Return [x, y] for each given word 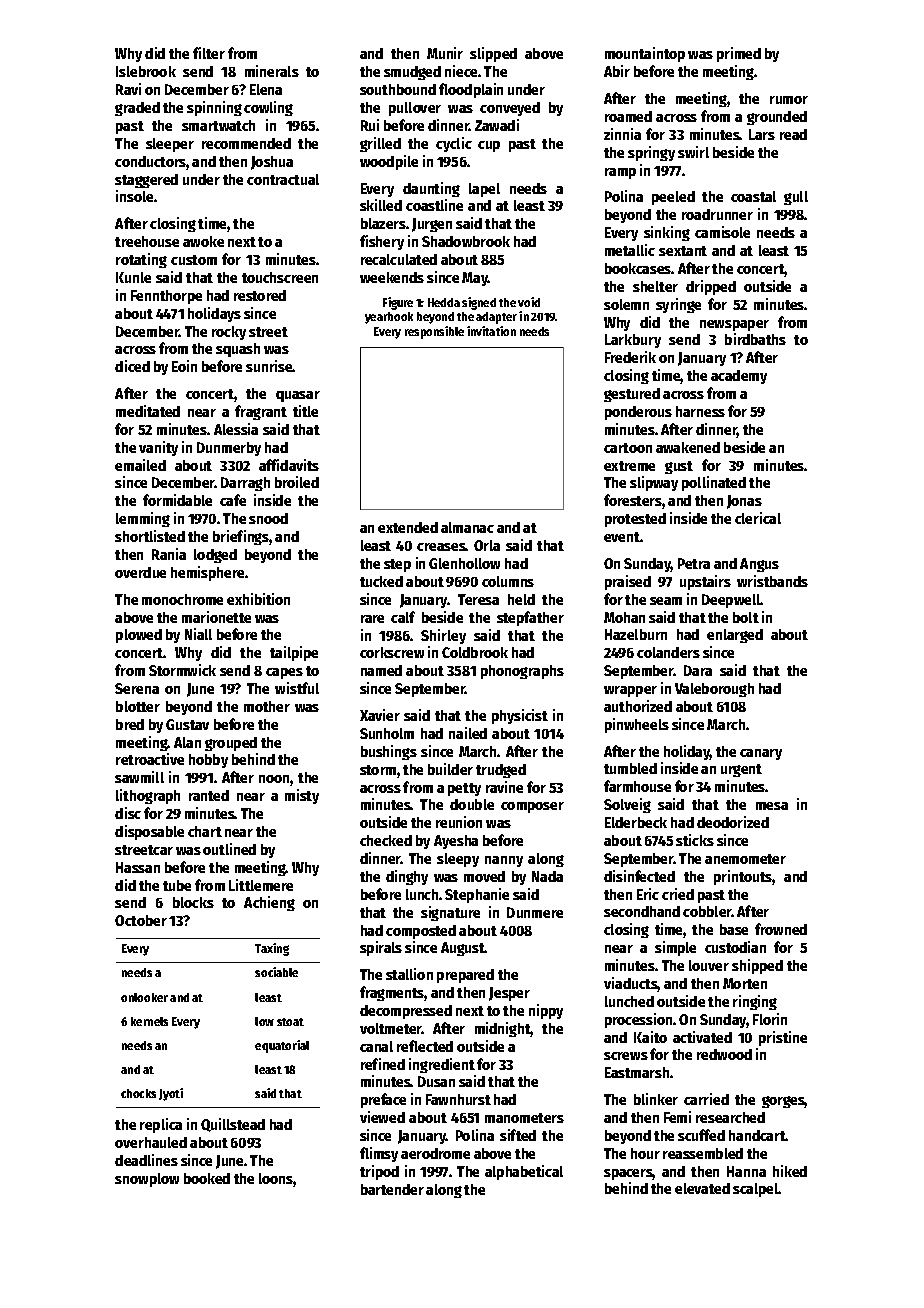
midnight [503, 1029]
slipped [493, 54]
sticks [695, 840]
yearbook [389, 318]
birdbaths [755, 339]
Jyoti [171, 1094]
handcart [757, 1135]
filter [209, 53]
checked [386, 840]
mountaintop [645, 54]
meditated [148, 411]
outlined [229, 849]
